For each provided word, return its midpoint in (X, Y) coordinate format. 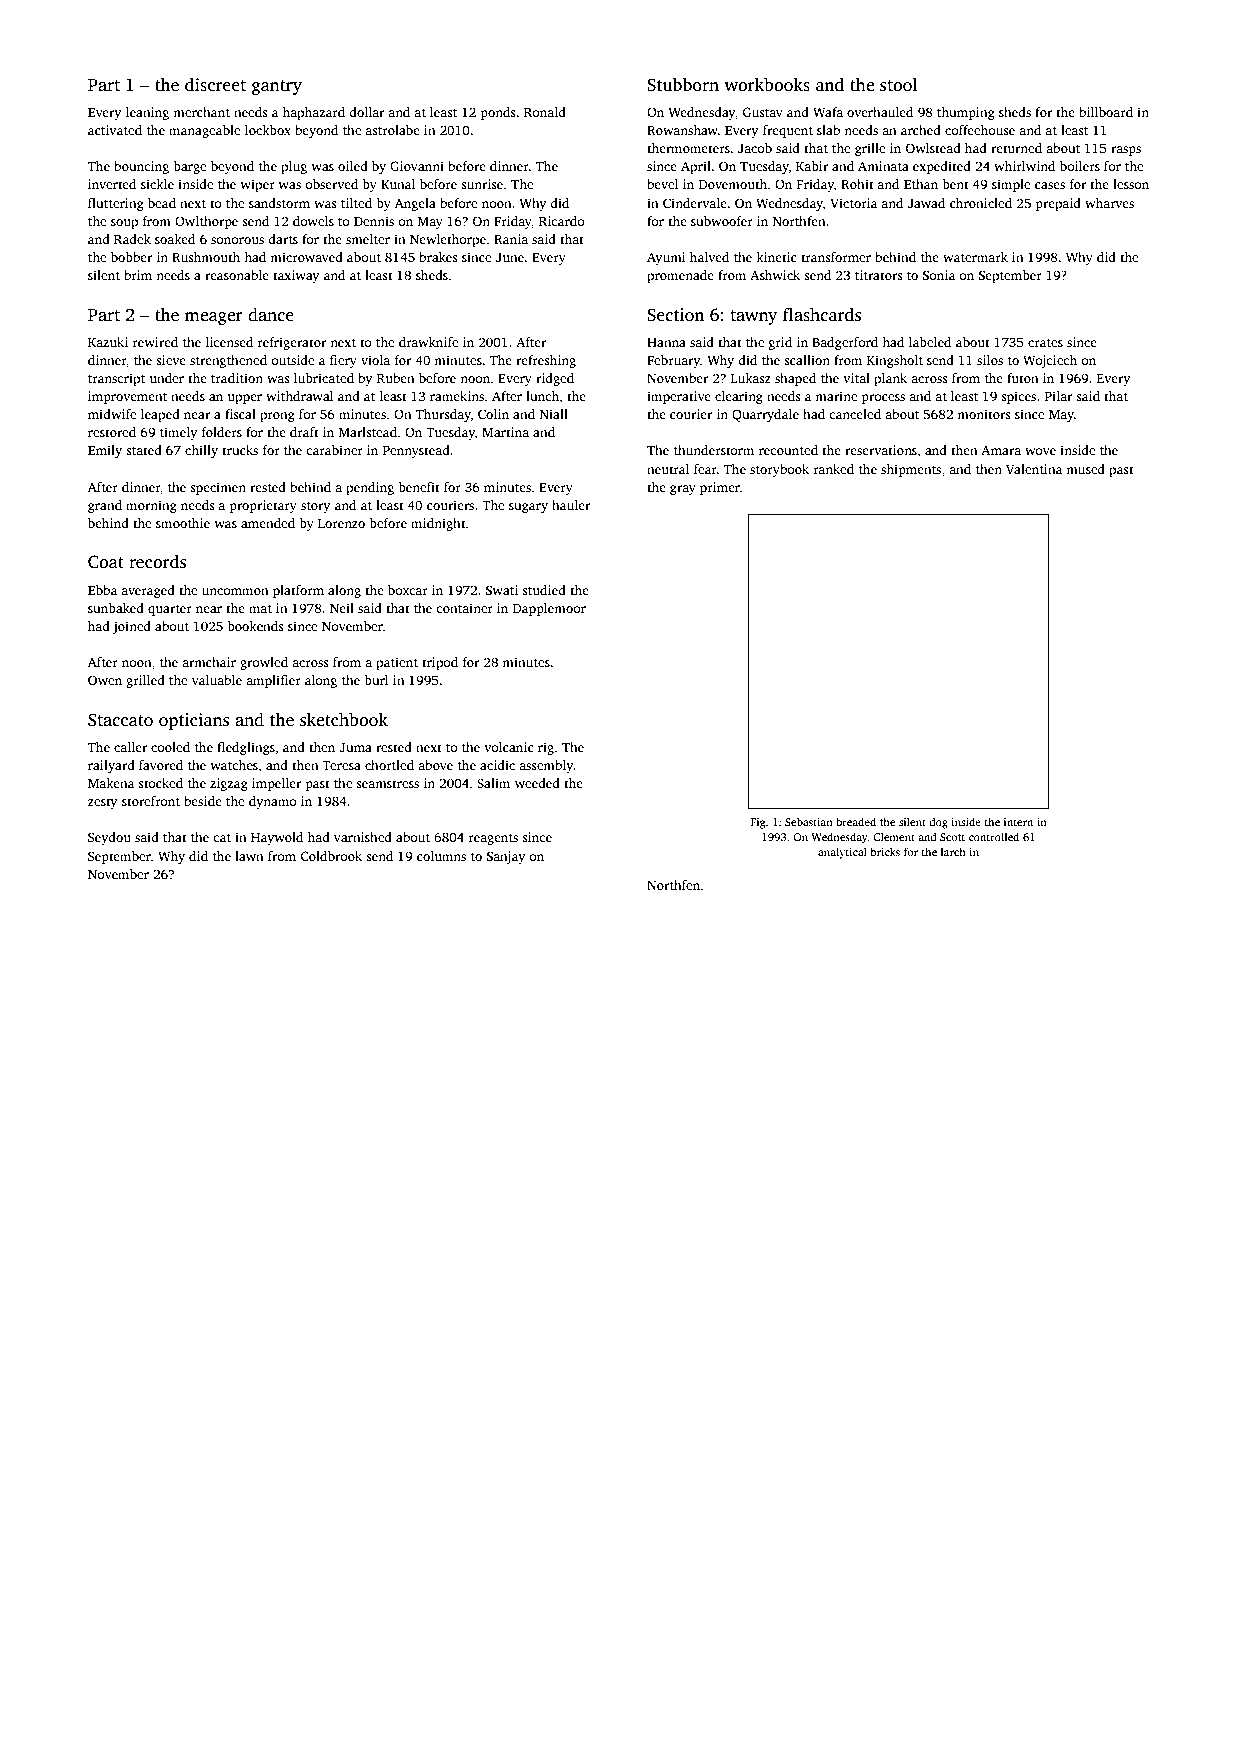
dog (938, 823)
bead (162, 203)
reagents (493, 839)
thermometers (688, 148)
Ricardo (562, 221)
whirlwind (1024, 166)
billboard (1106, 112)
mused (1085, 469)
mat (260, 609)
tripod (440, 663)
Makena (111, 783)
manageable (204, 131)
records (157, 562)
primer (720, 488)
